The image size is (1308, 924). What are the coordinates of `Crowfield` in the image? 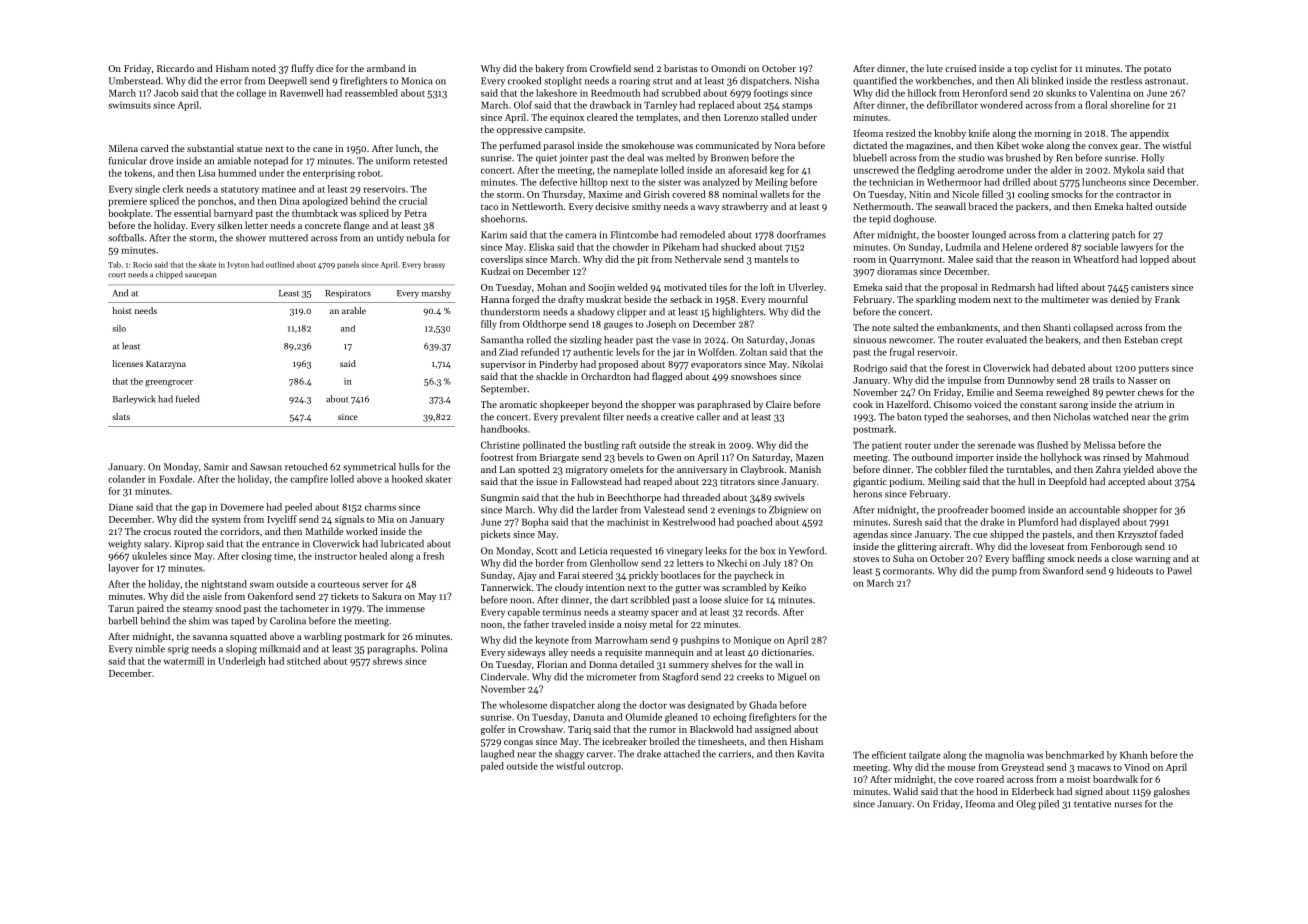 It's located at (610, 68).
